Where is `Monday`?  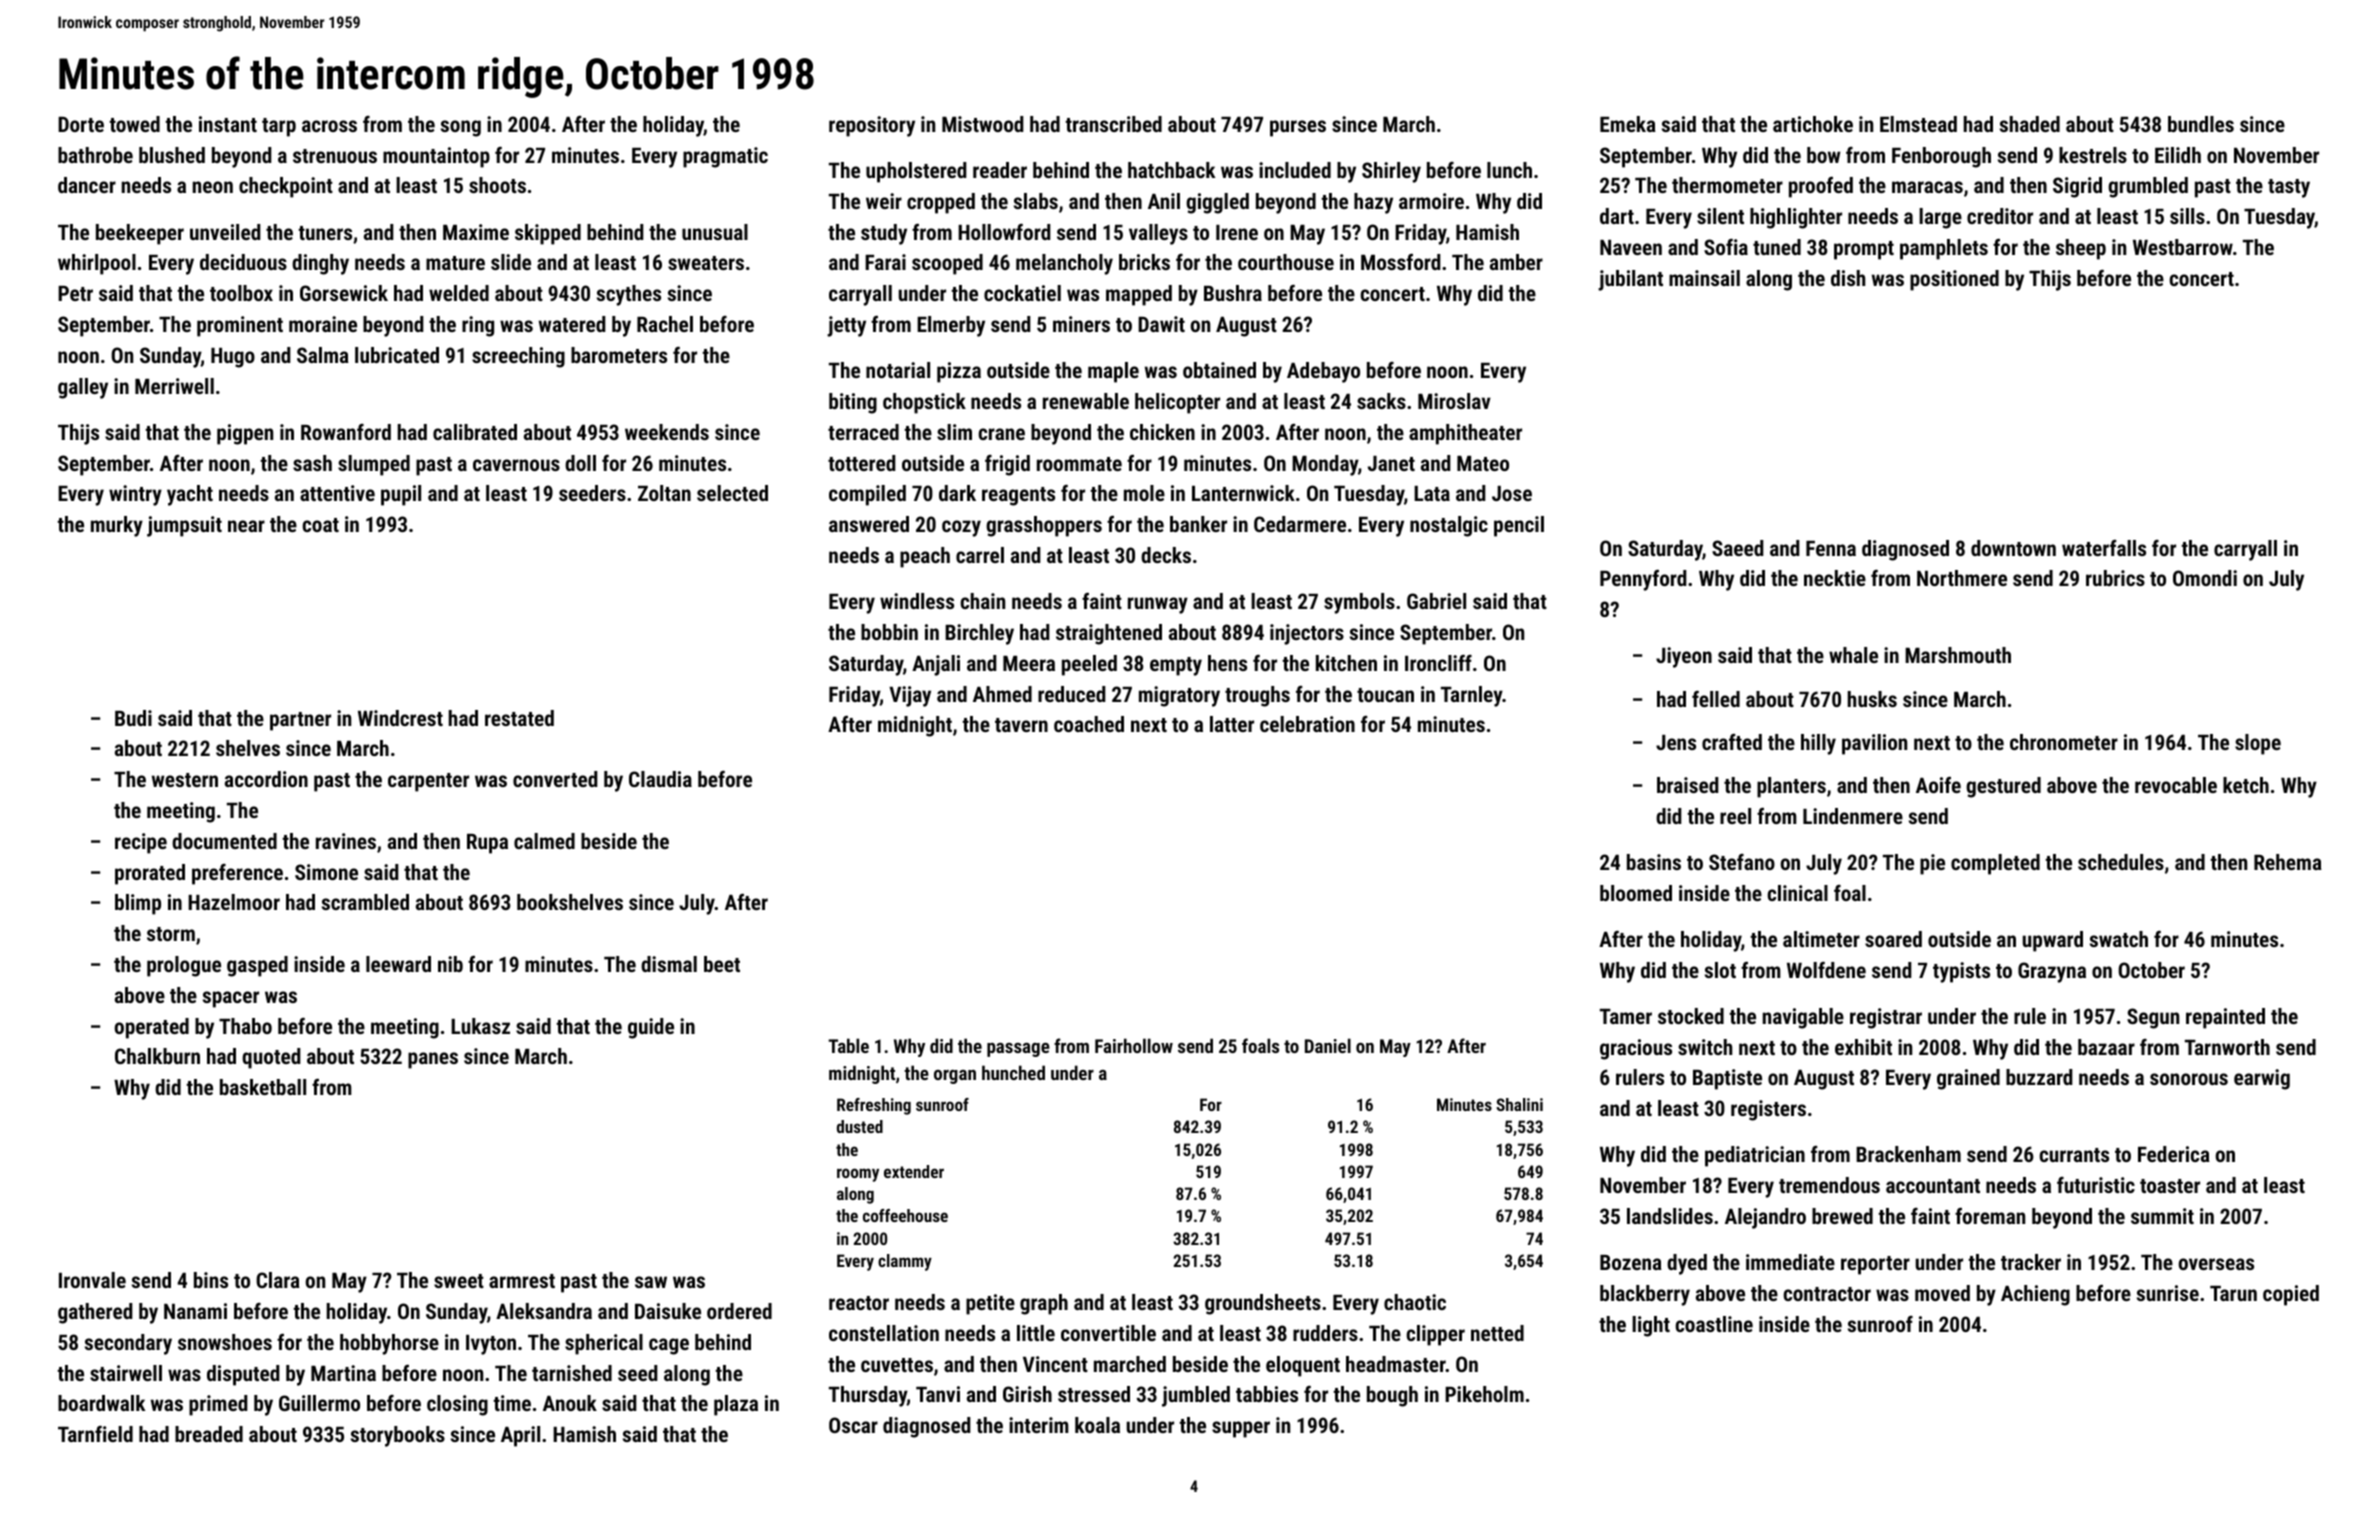
Monday is located at coordinates (1325, 465).
